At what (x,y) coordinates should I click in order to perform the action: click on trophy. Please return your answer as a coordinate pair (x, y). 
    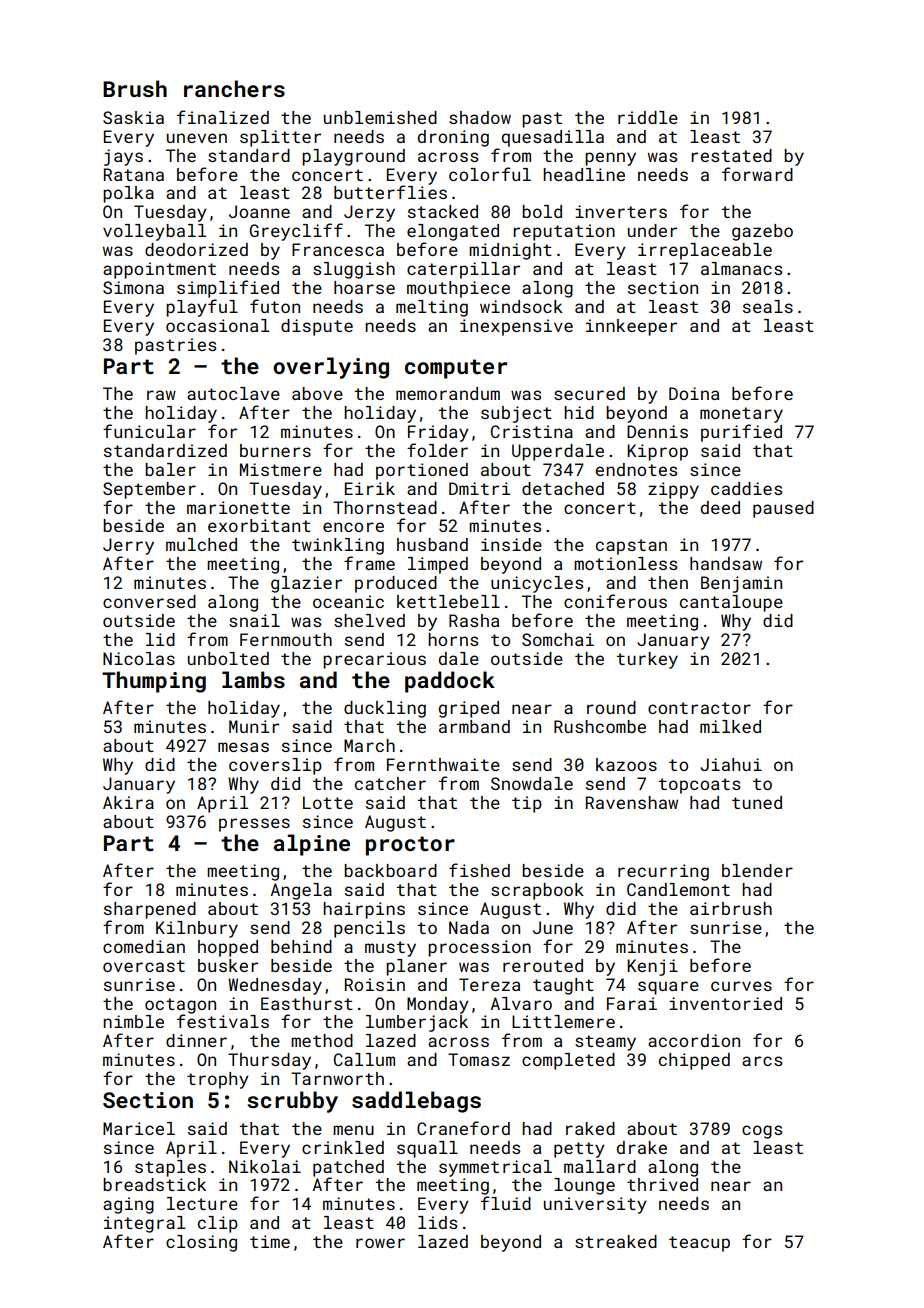
    Looking at the image, I should click on (218, 1080).
